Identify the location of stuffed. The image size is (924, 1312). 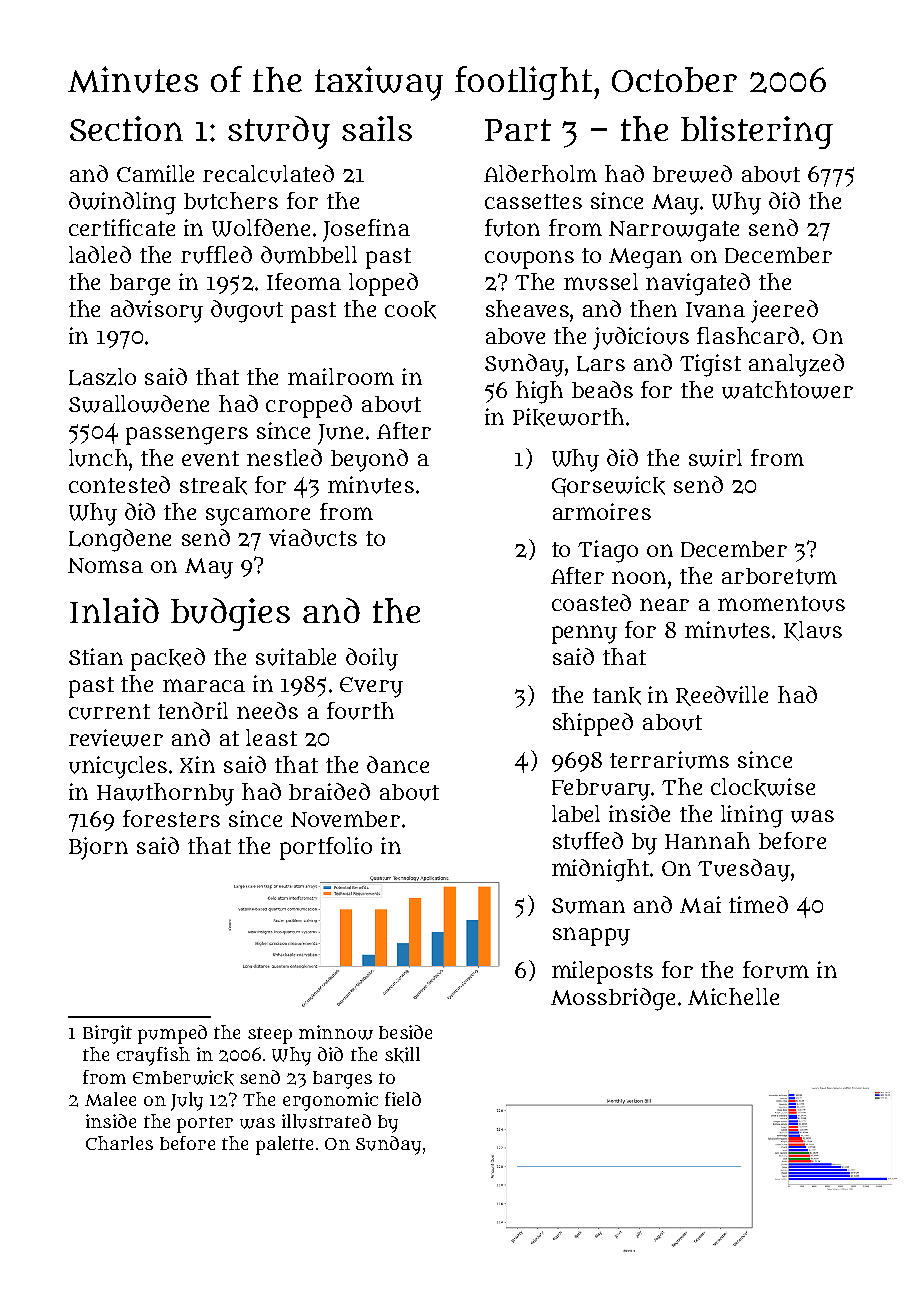
(588, 841).
